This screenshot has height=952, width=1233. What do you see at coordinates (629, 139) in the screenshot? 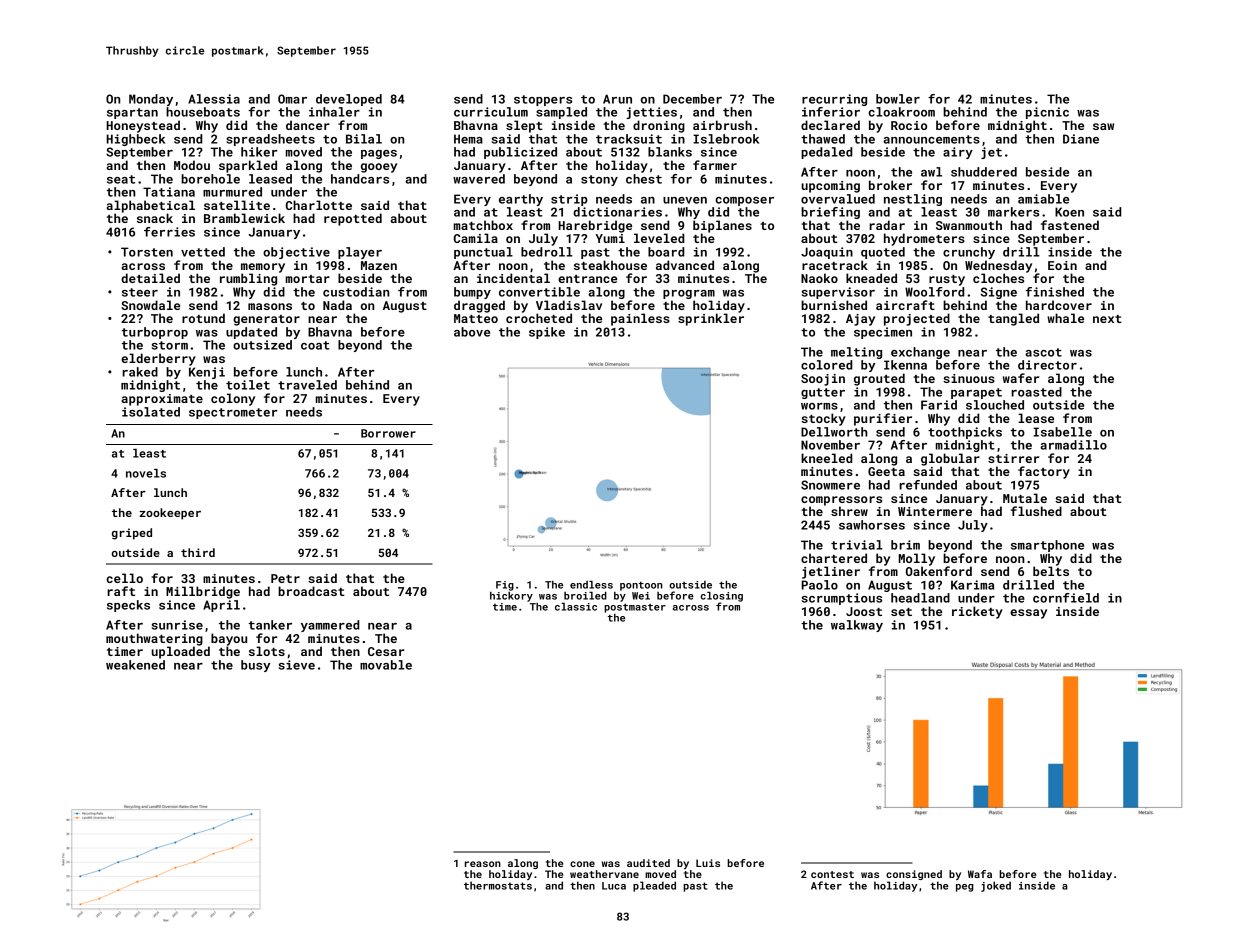
I see `tracksuit` at bounding box center [629, 139].
